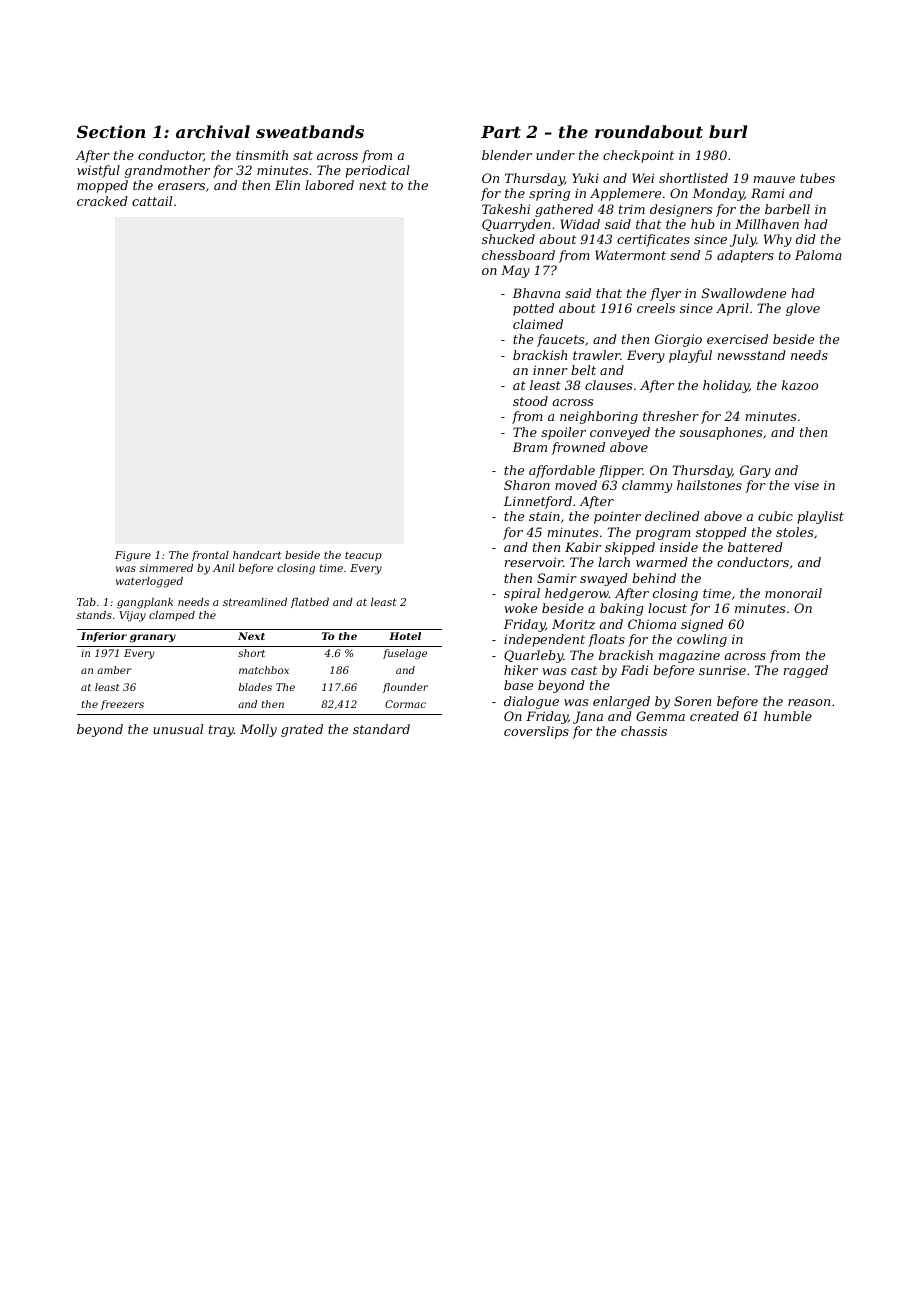 The height and width of the screenshot is (1308, 924). Describe the element at coordinates (377, 171) in the screenshot. I see `periodical` at that location.
